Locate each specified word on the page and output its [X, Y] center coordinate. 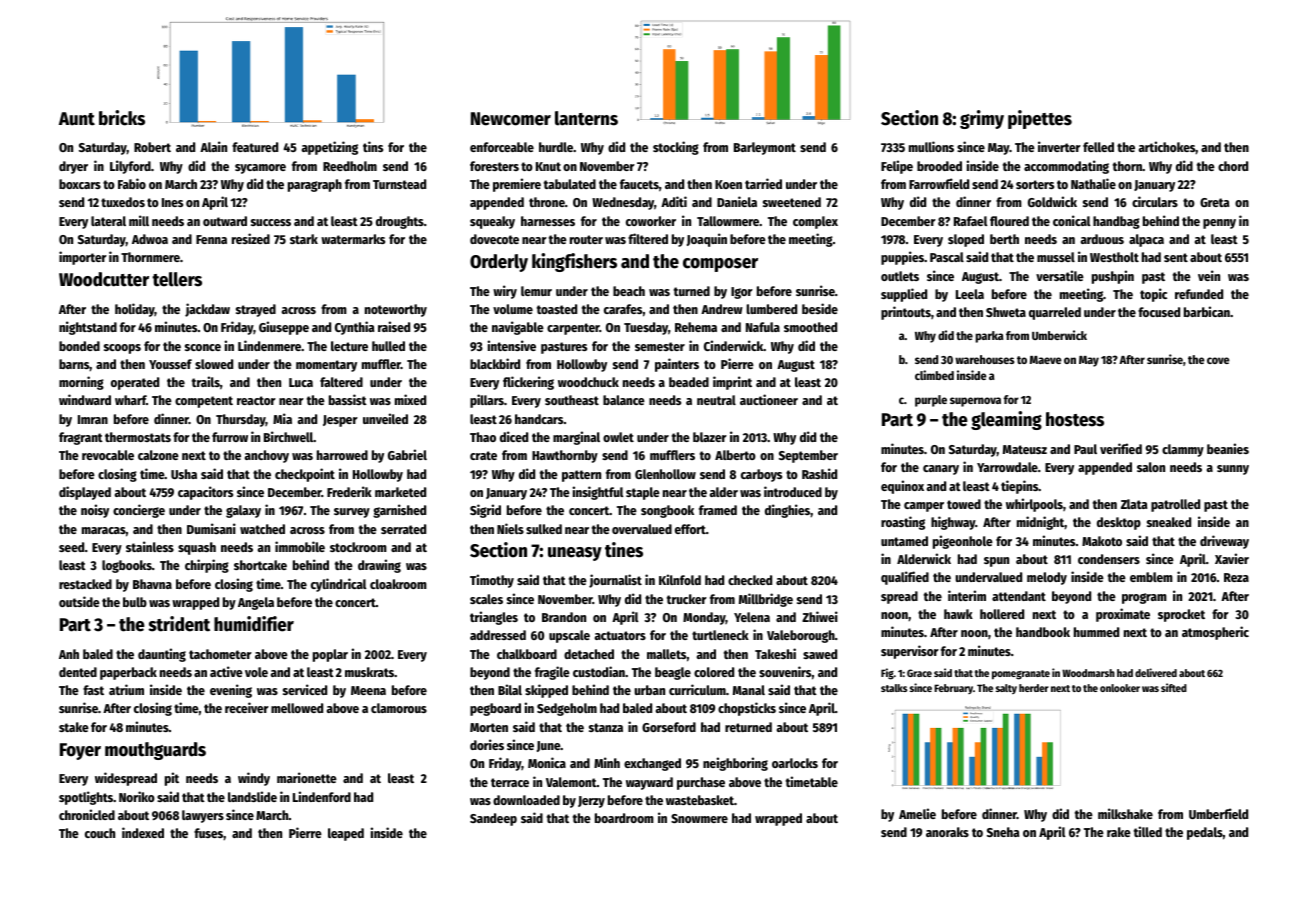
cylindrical [339, 585]
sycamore [260, 169]
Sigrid [485, 511]
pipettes [1040, 119]
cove [1218, 360]
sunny [1233, 470]
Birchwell [288, 436]
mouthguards [155, 751]
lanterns [586, 118]
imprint [732, 383]
